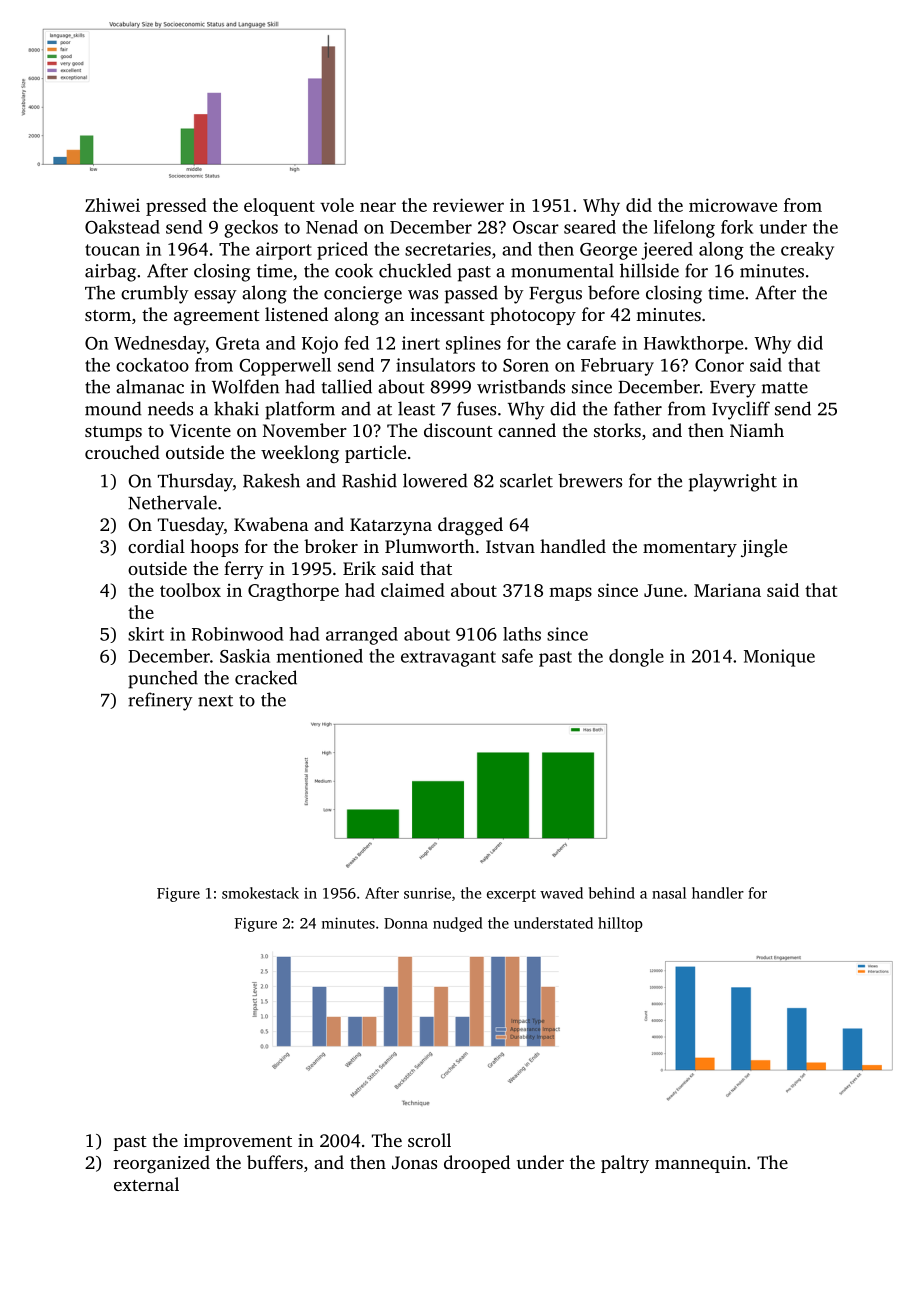 This image has width=924, height=1314. Describe the element at coordinates (245, 656) in the image. I see `Saskia` at that location.
